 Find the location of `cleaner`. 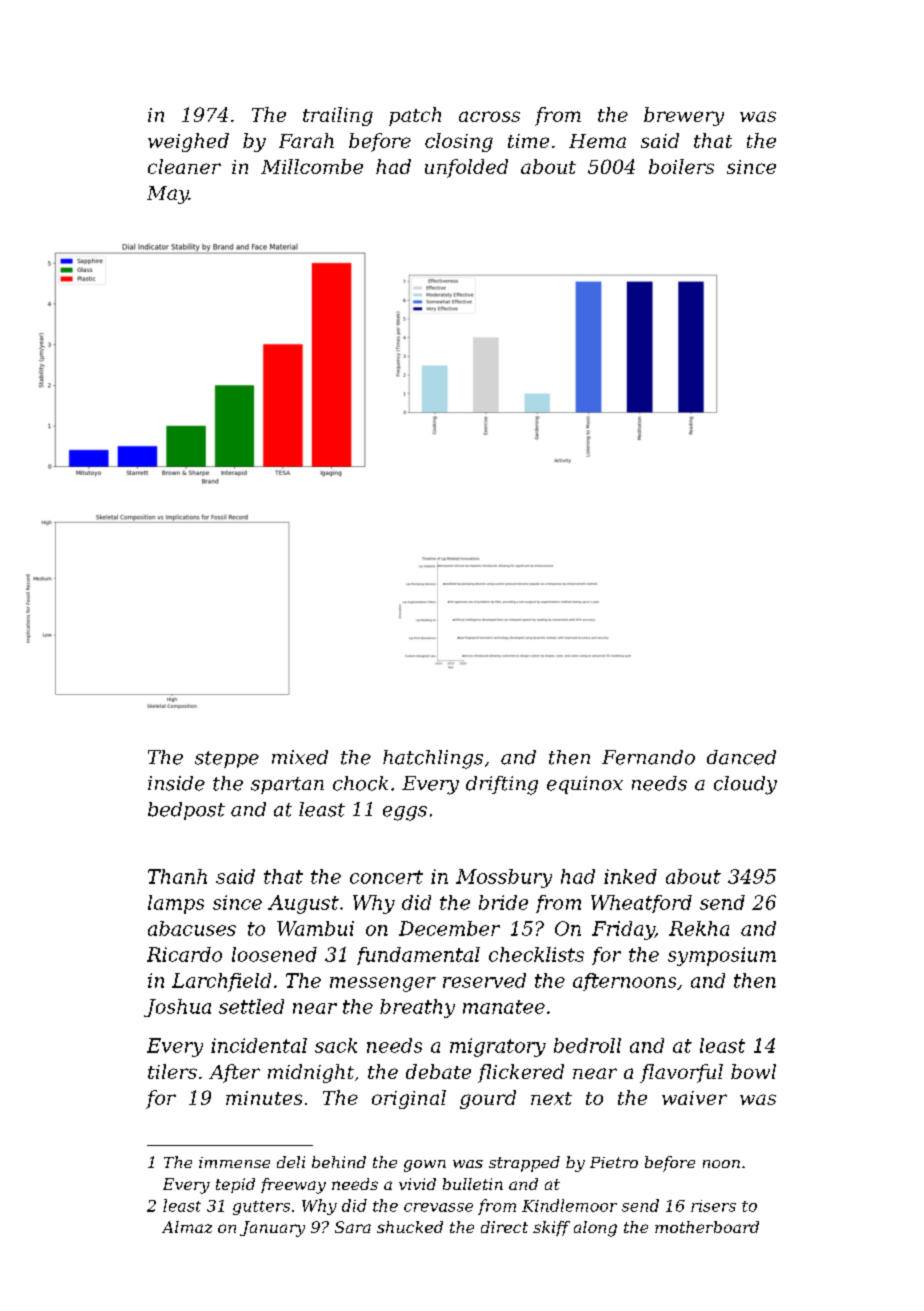

cleaner is located at coordinates (184, 166).
